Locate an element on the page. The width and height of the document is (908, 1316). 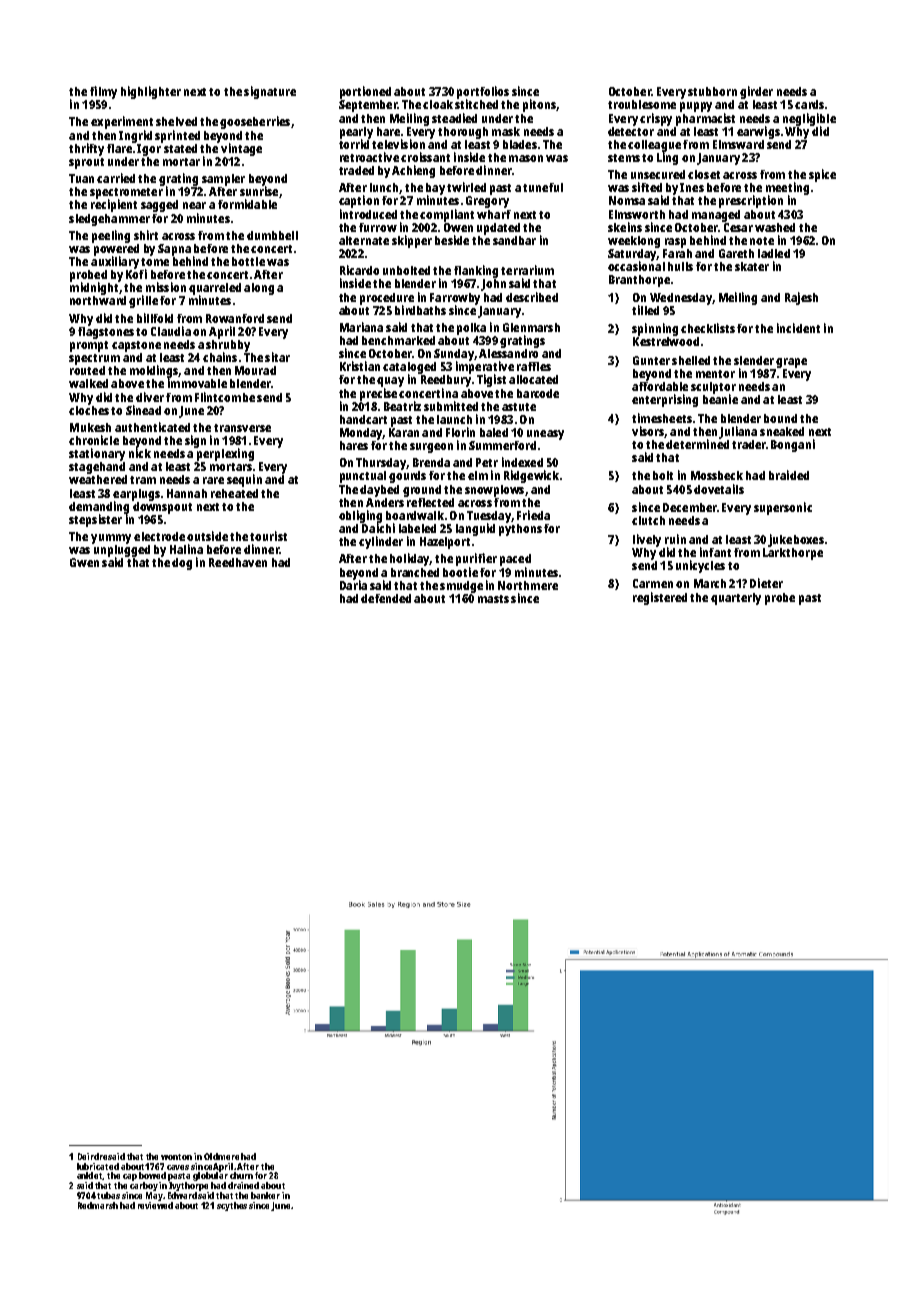
paced is located at coordinates (515, 560).
